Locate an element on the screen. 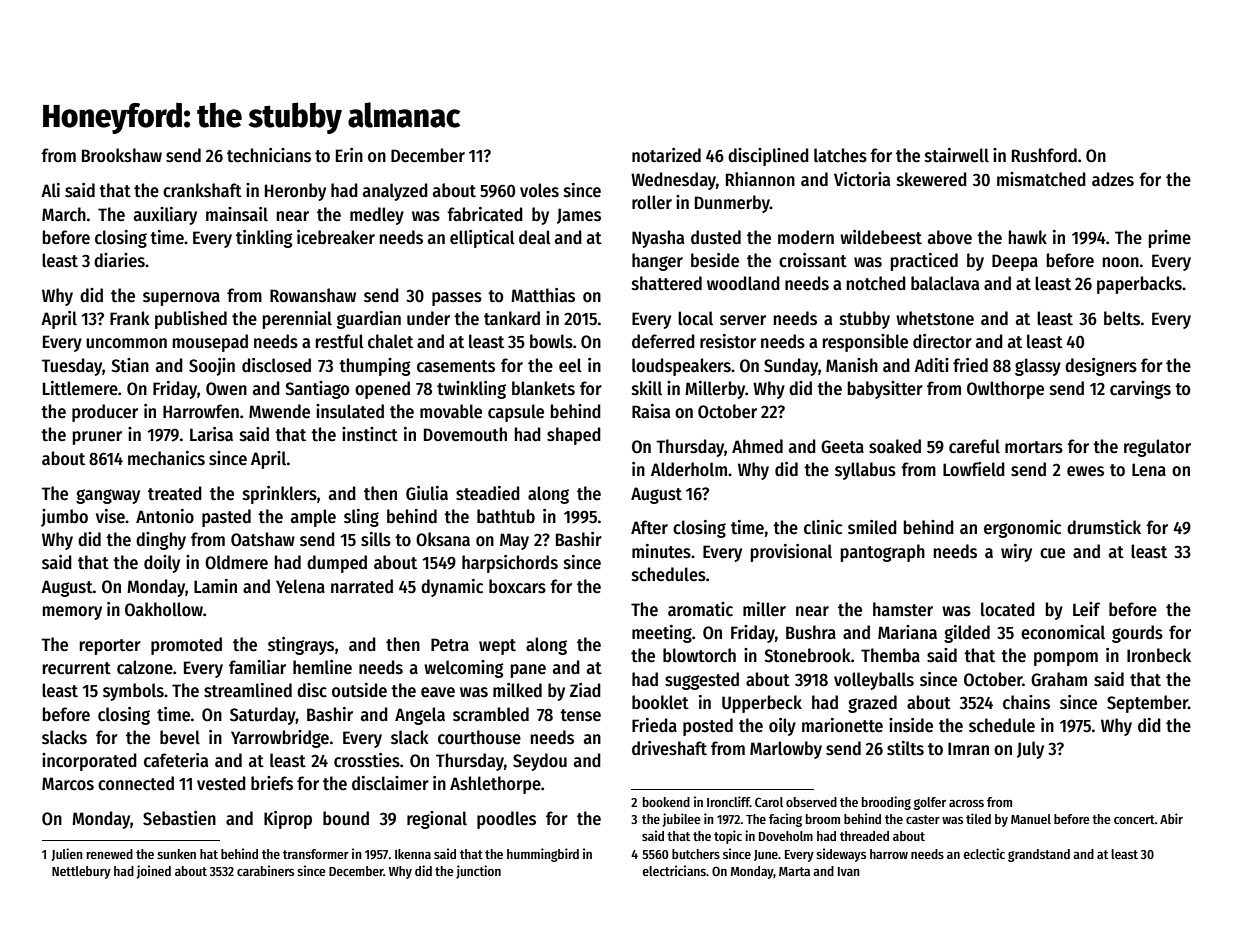 The width and height of the screenshot is (1233, 952). Ahmed is located at coordinates (757, 446).
